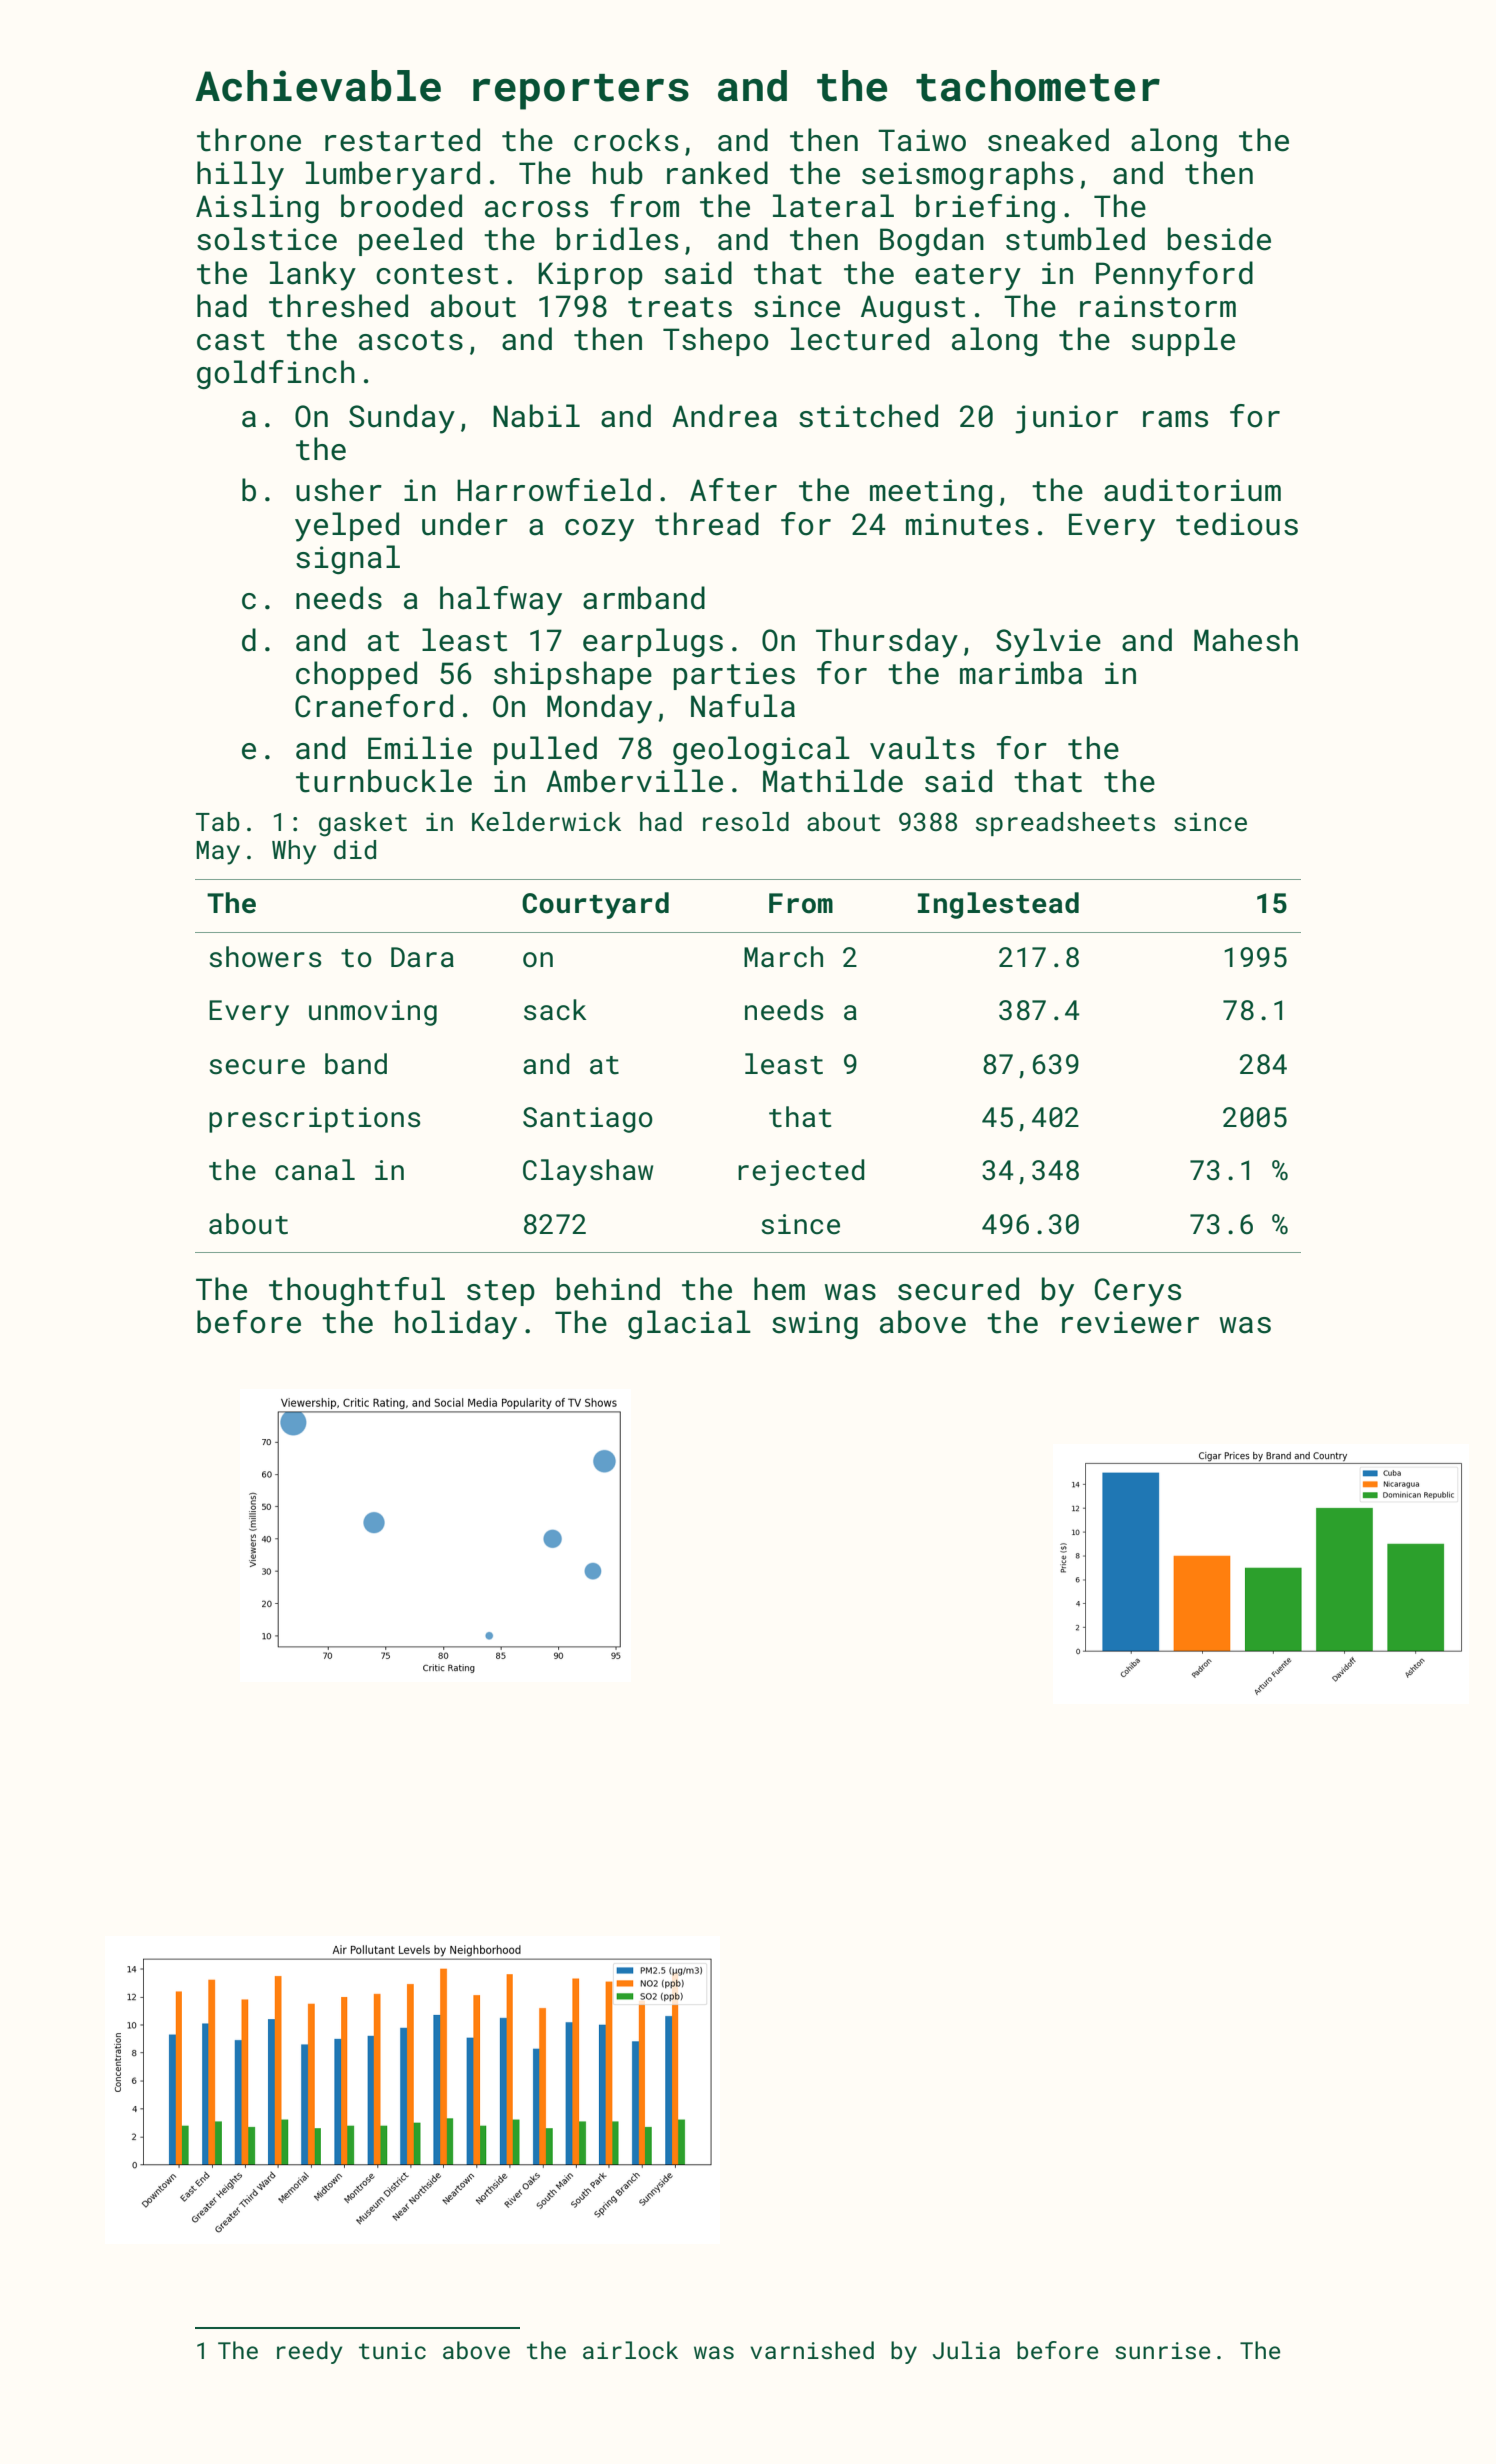 Image resolution: width=1496 pixels, height=2464 pixels. Describe the element at coordinates (1138, 1292) in the image. I see `Cerys` at that location.
